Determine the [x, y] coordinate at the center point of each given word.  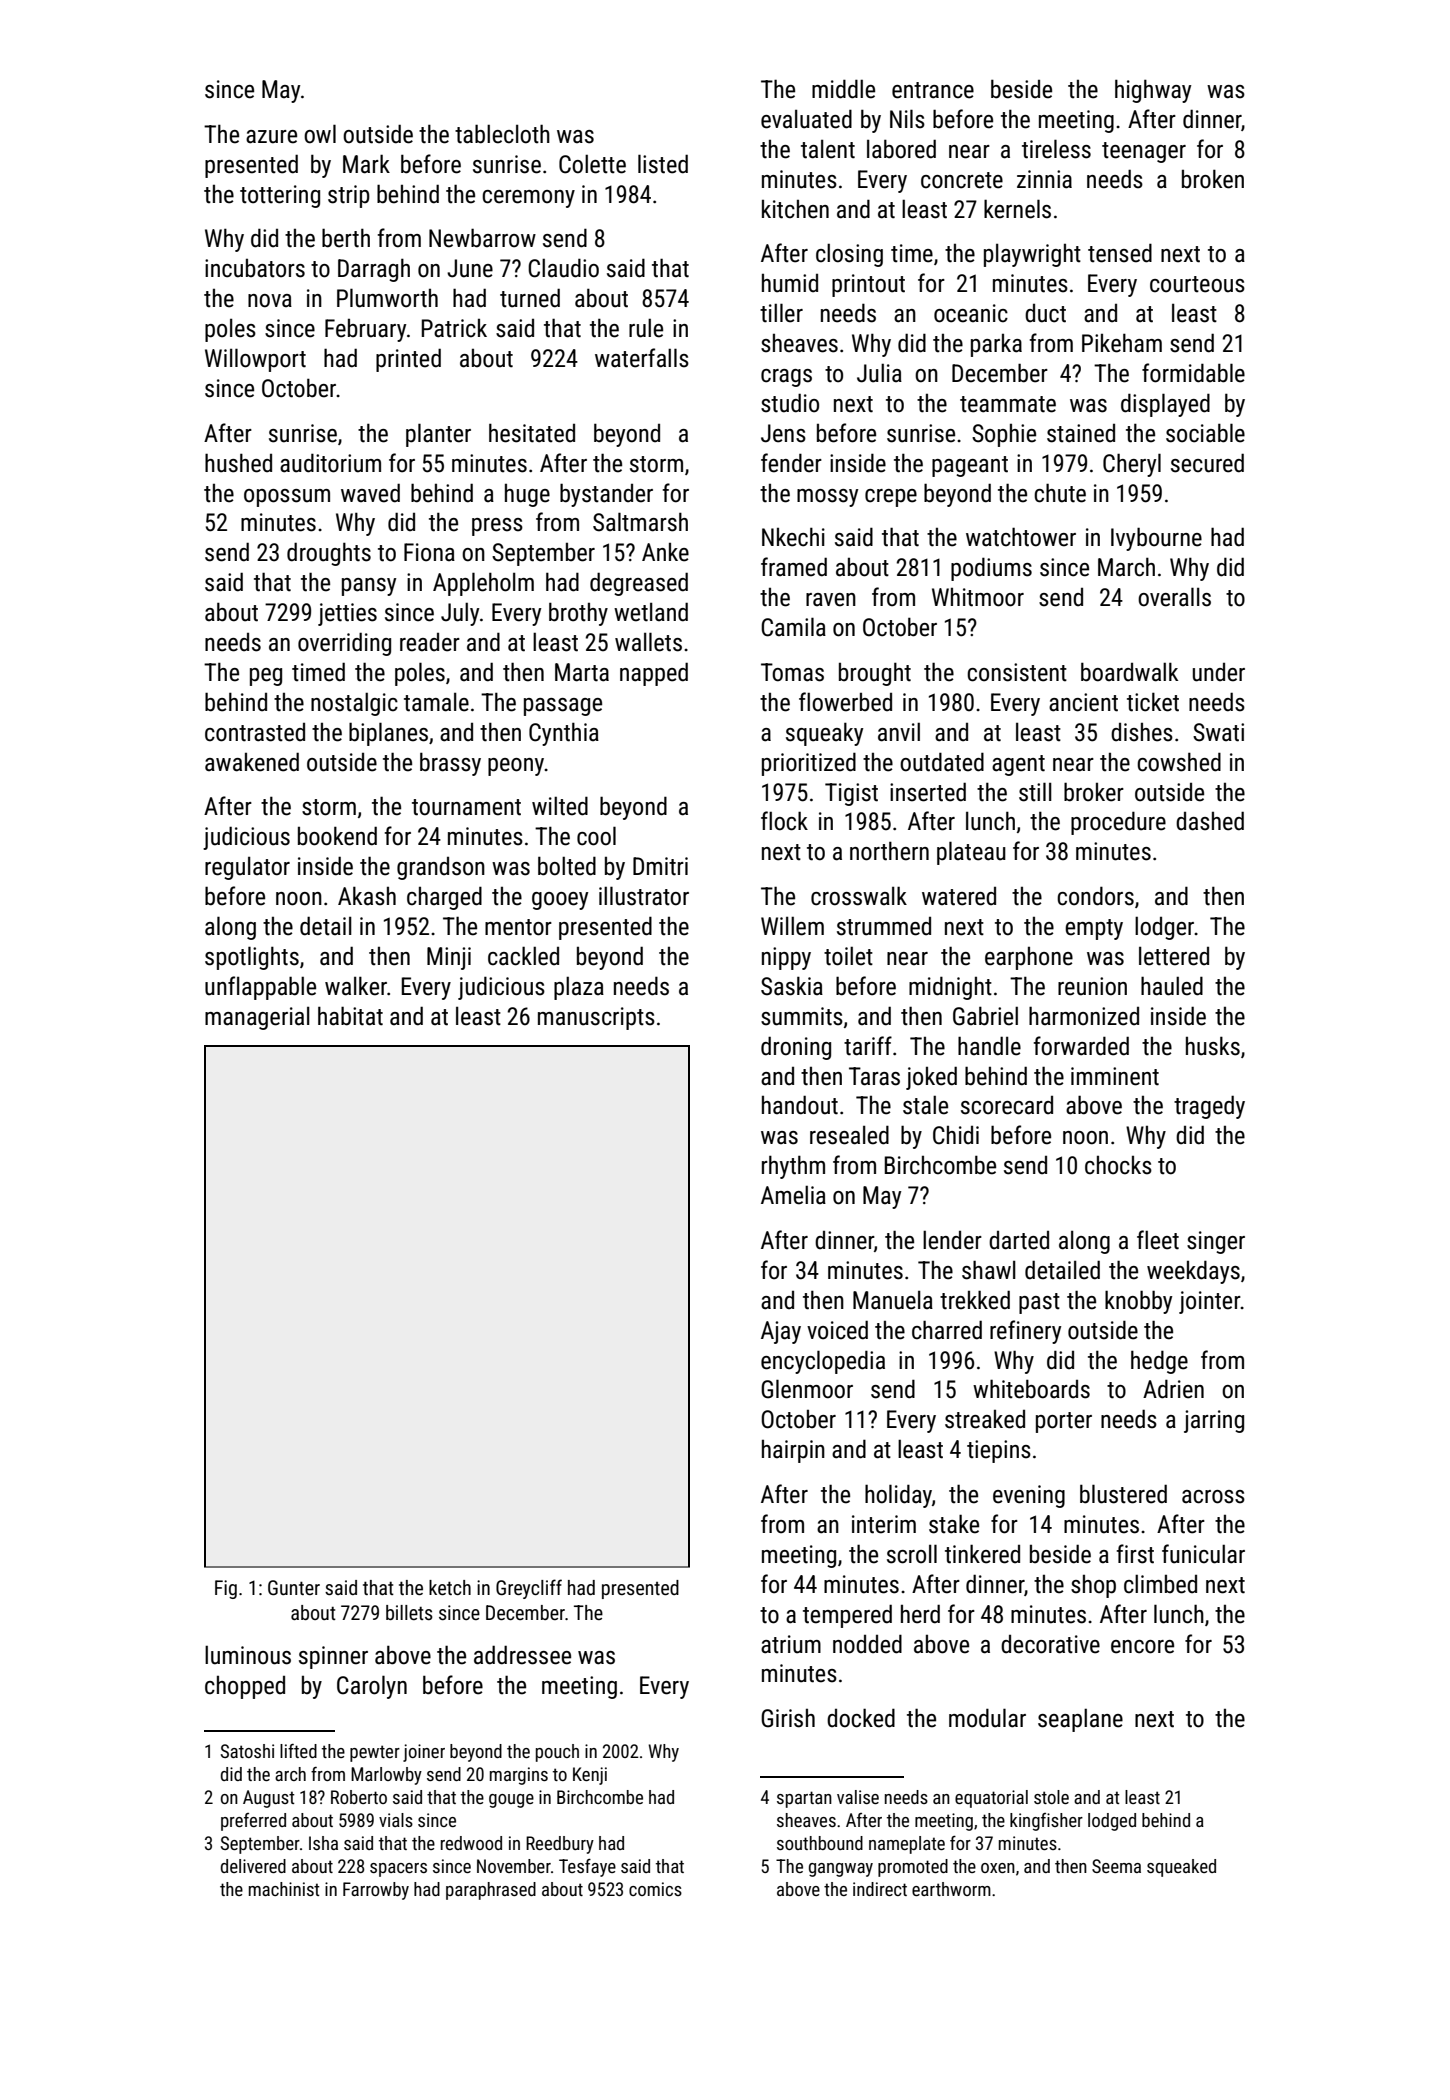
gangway [841, 1870]
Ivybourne [1156, 539]
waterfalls [642, 358]
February [365, 330]
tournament [466, 807]
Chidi [956, 1135]
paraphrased [491, 1891]
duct [1045, 313]
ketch [450, 1587]
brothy [578, 614]
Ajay [781, 1332]
